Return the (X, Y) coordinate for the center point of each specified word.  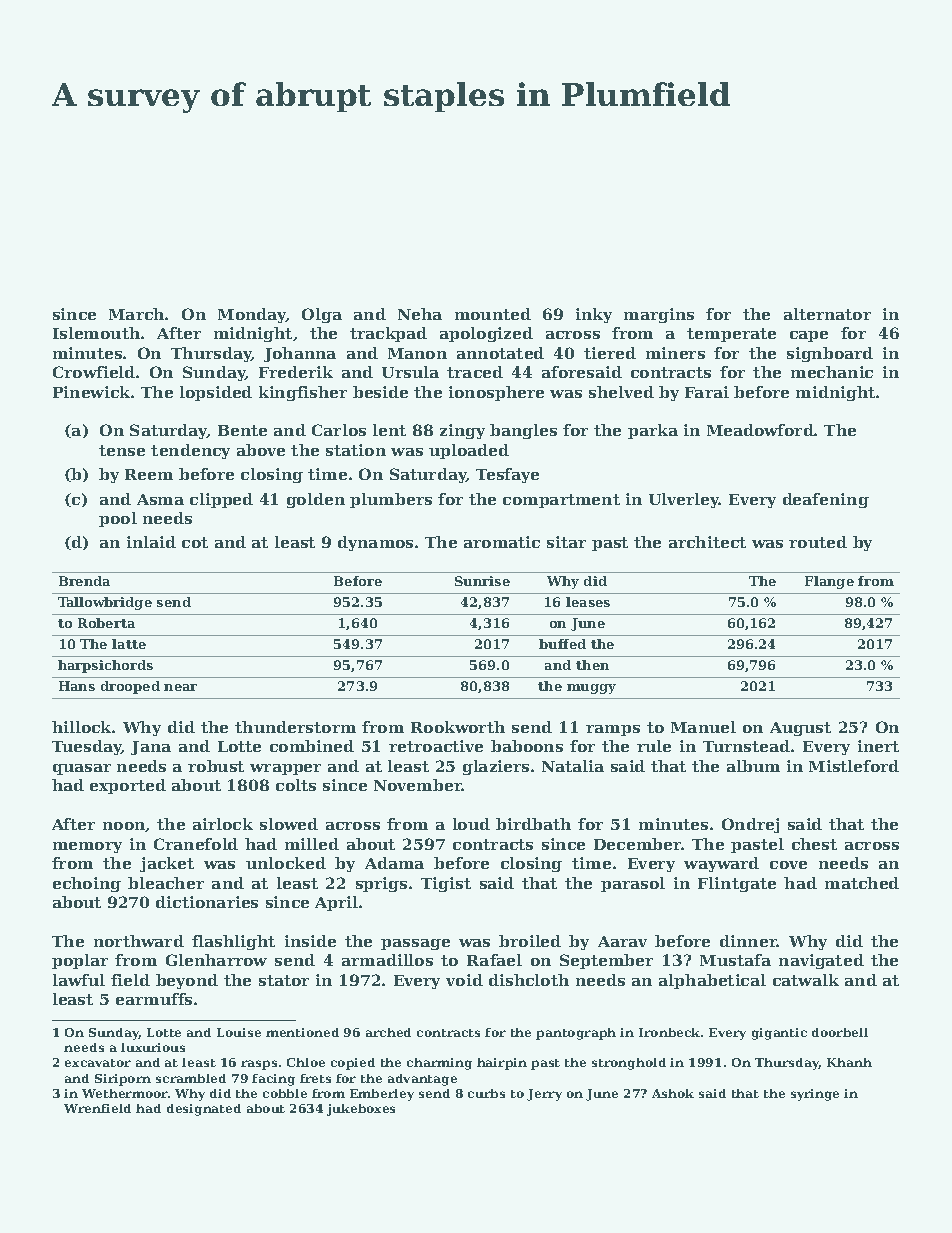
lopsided (216, 393)
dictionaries (207, 902)
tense (122, 450)
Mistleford (854, 766)
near (180, 687)
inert (878, 746)
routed (818, 542)
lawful (79, 980)
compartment (561, 501)
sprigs (381, 884)
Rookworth (458, 727)
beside (380, 392)
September (606, 961)
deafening (826, 500)
